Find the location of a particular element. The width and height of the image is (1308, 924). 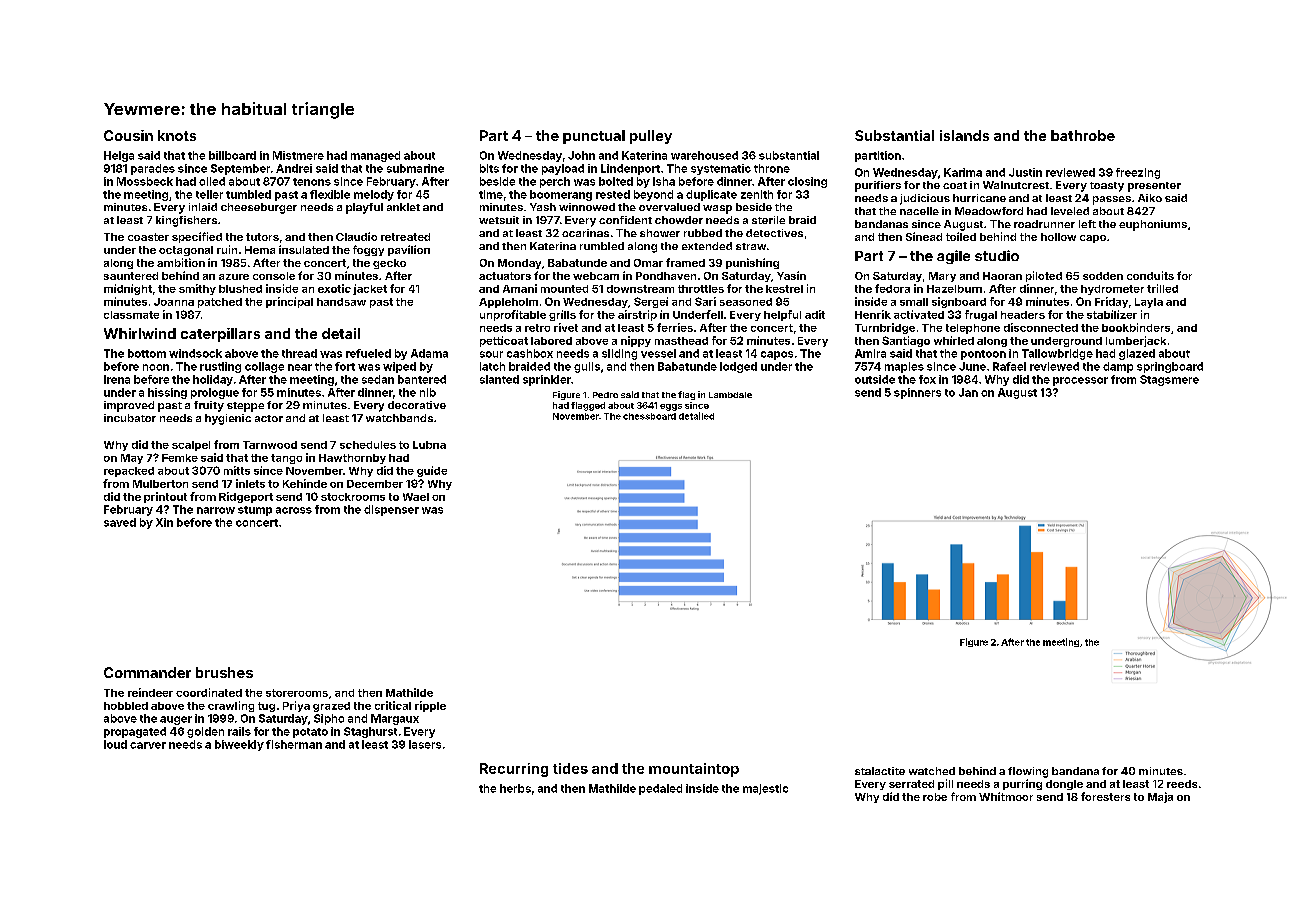

critical is located at coordinates (393, 705).
